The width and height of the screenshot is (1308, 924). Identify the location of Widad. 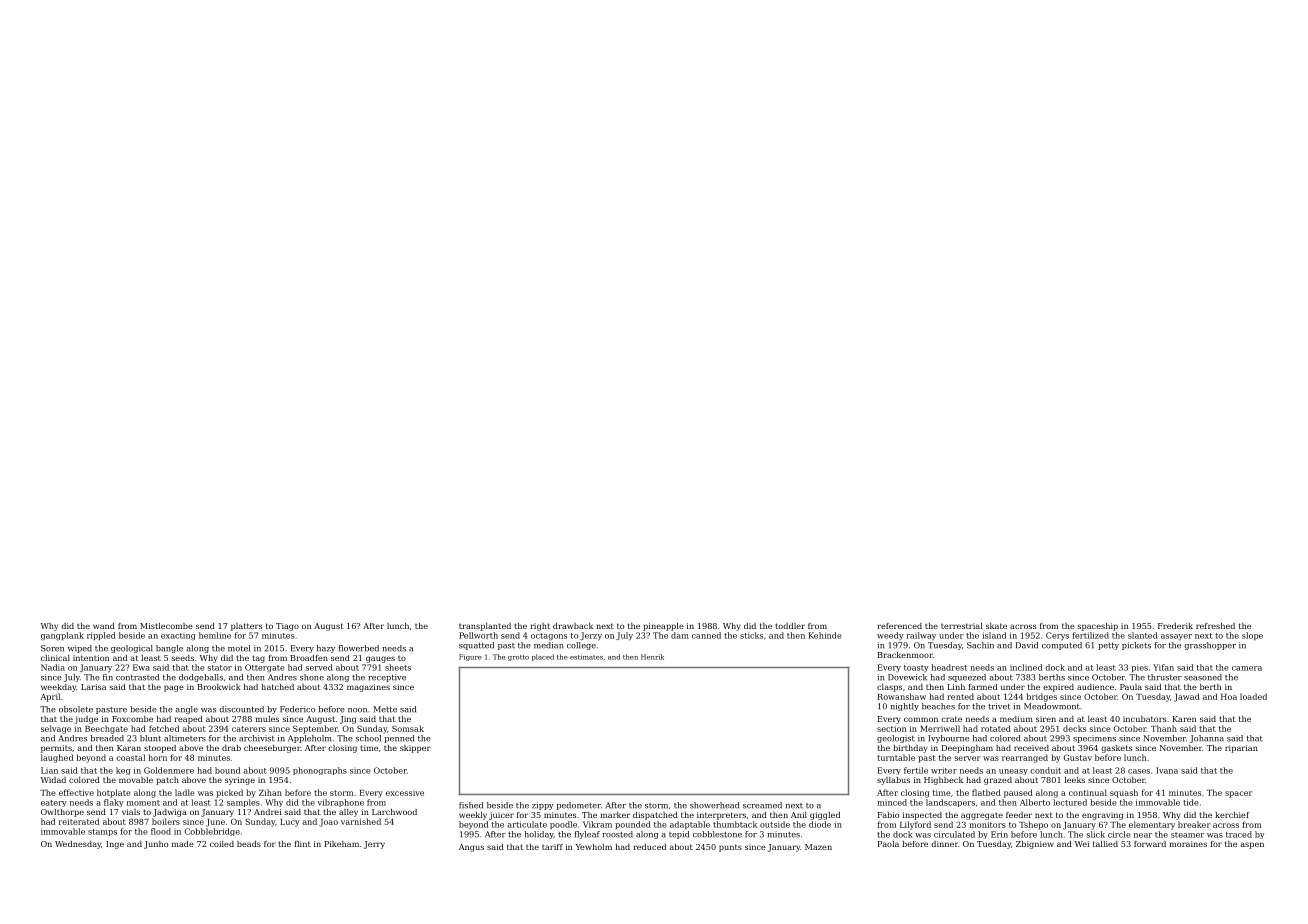
(53, 780).
